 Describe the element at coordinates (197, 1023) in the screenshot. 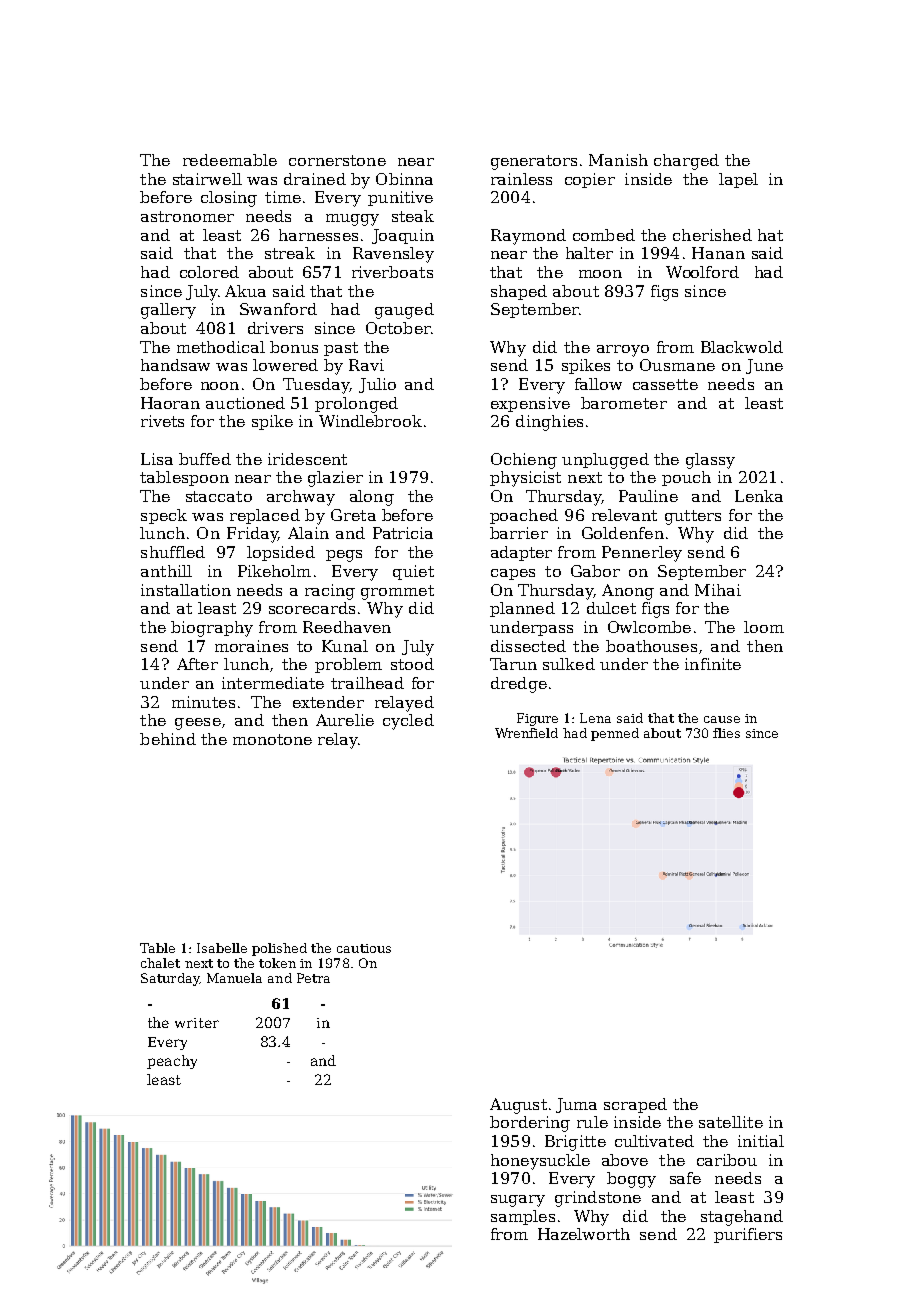

I see `writer` at that location.
